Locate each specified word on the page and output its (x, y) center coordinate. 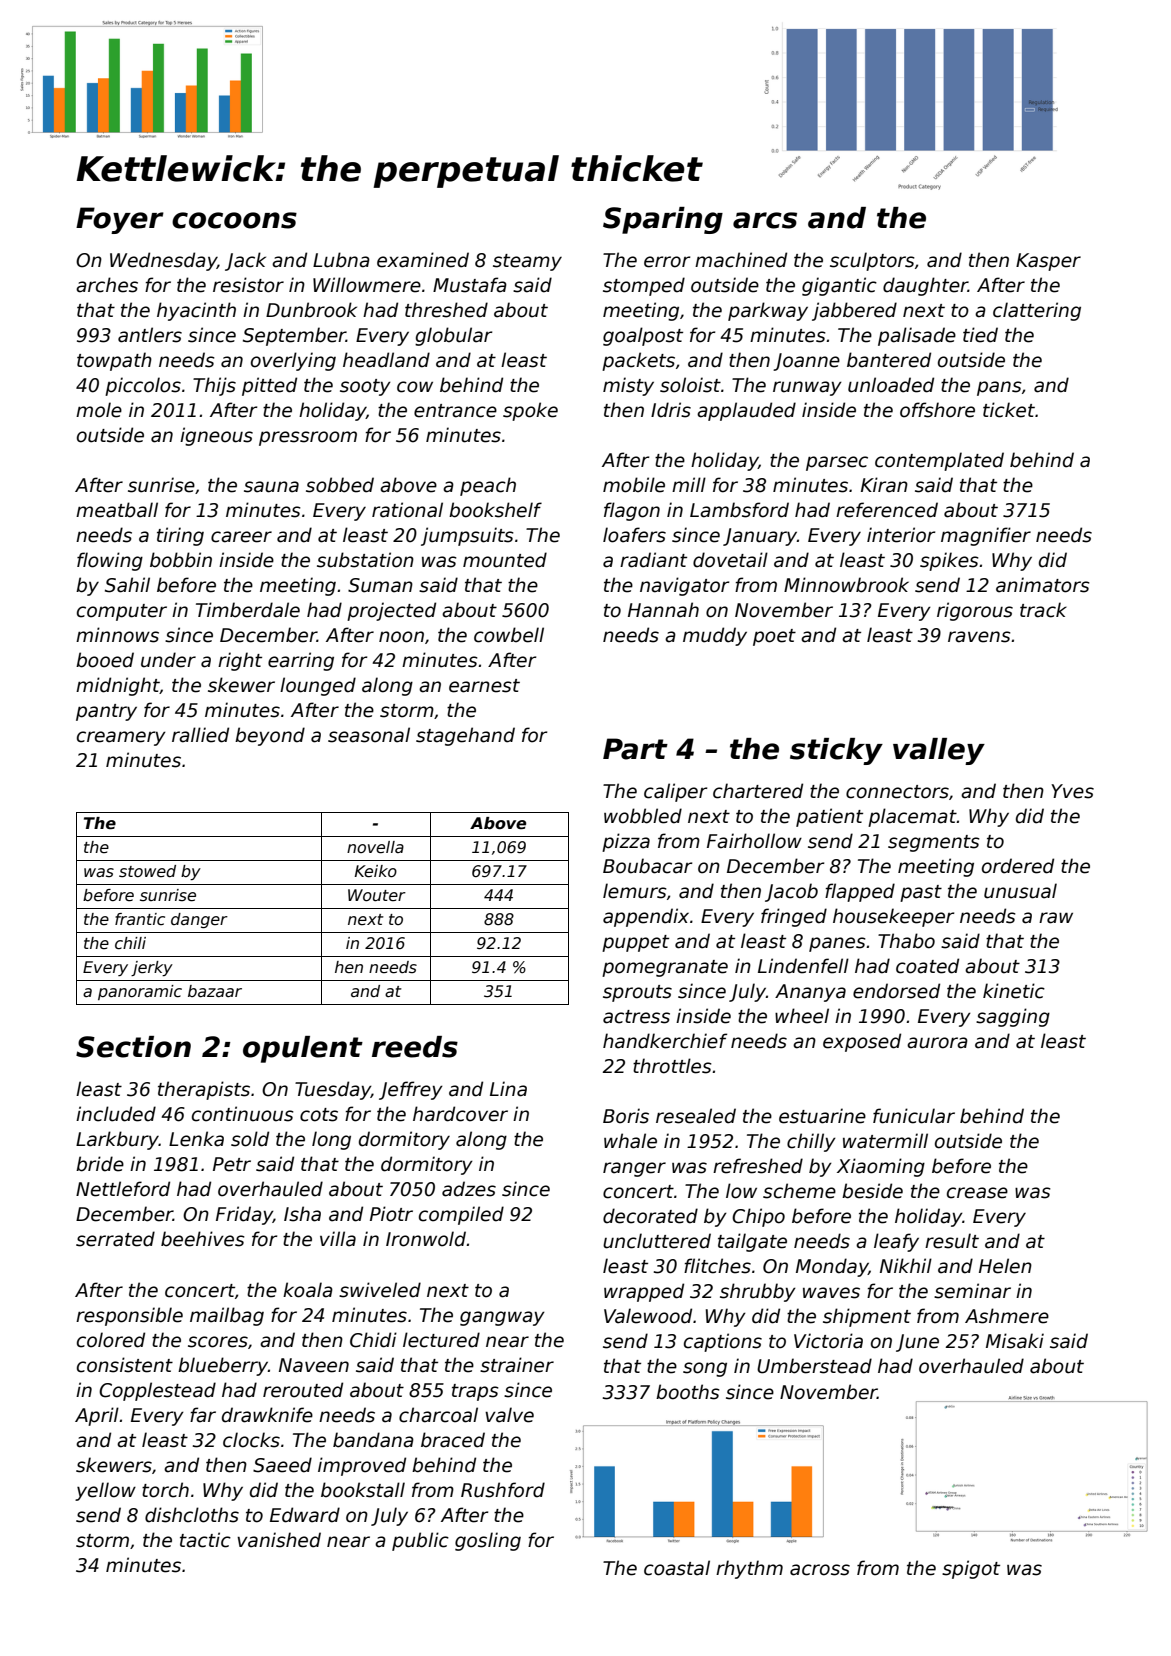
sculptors (872, 261)
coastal (677, 1568)
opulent (303, 1049)
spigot (971, 1569)
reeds (415, 1047)
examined (423, 260)
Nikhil (906, 1265)
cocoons (234, 220)
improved (362, 1466)
